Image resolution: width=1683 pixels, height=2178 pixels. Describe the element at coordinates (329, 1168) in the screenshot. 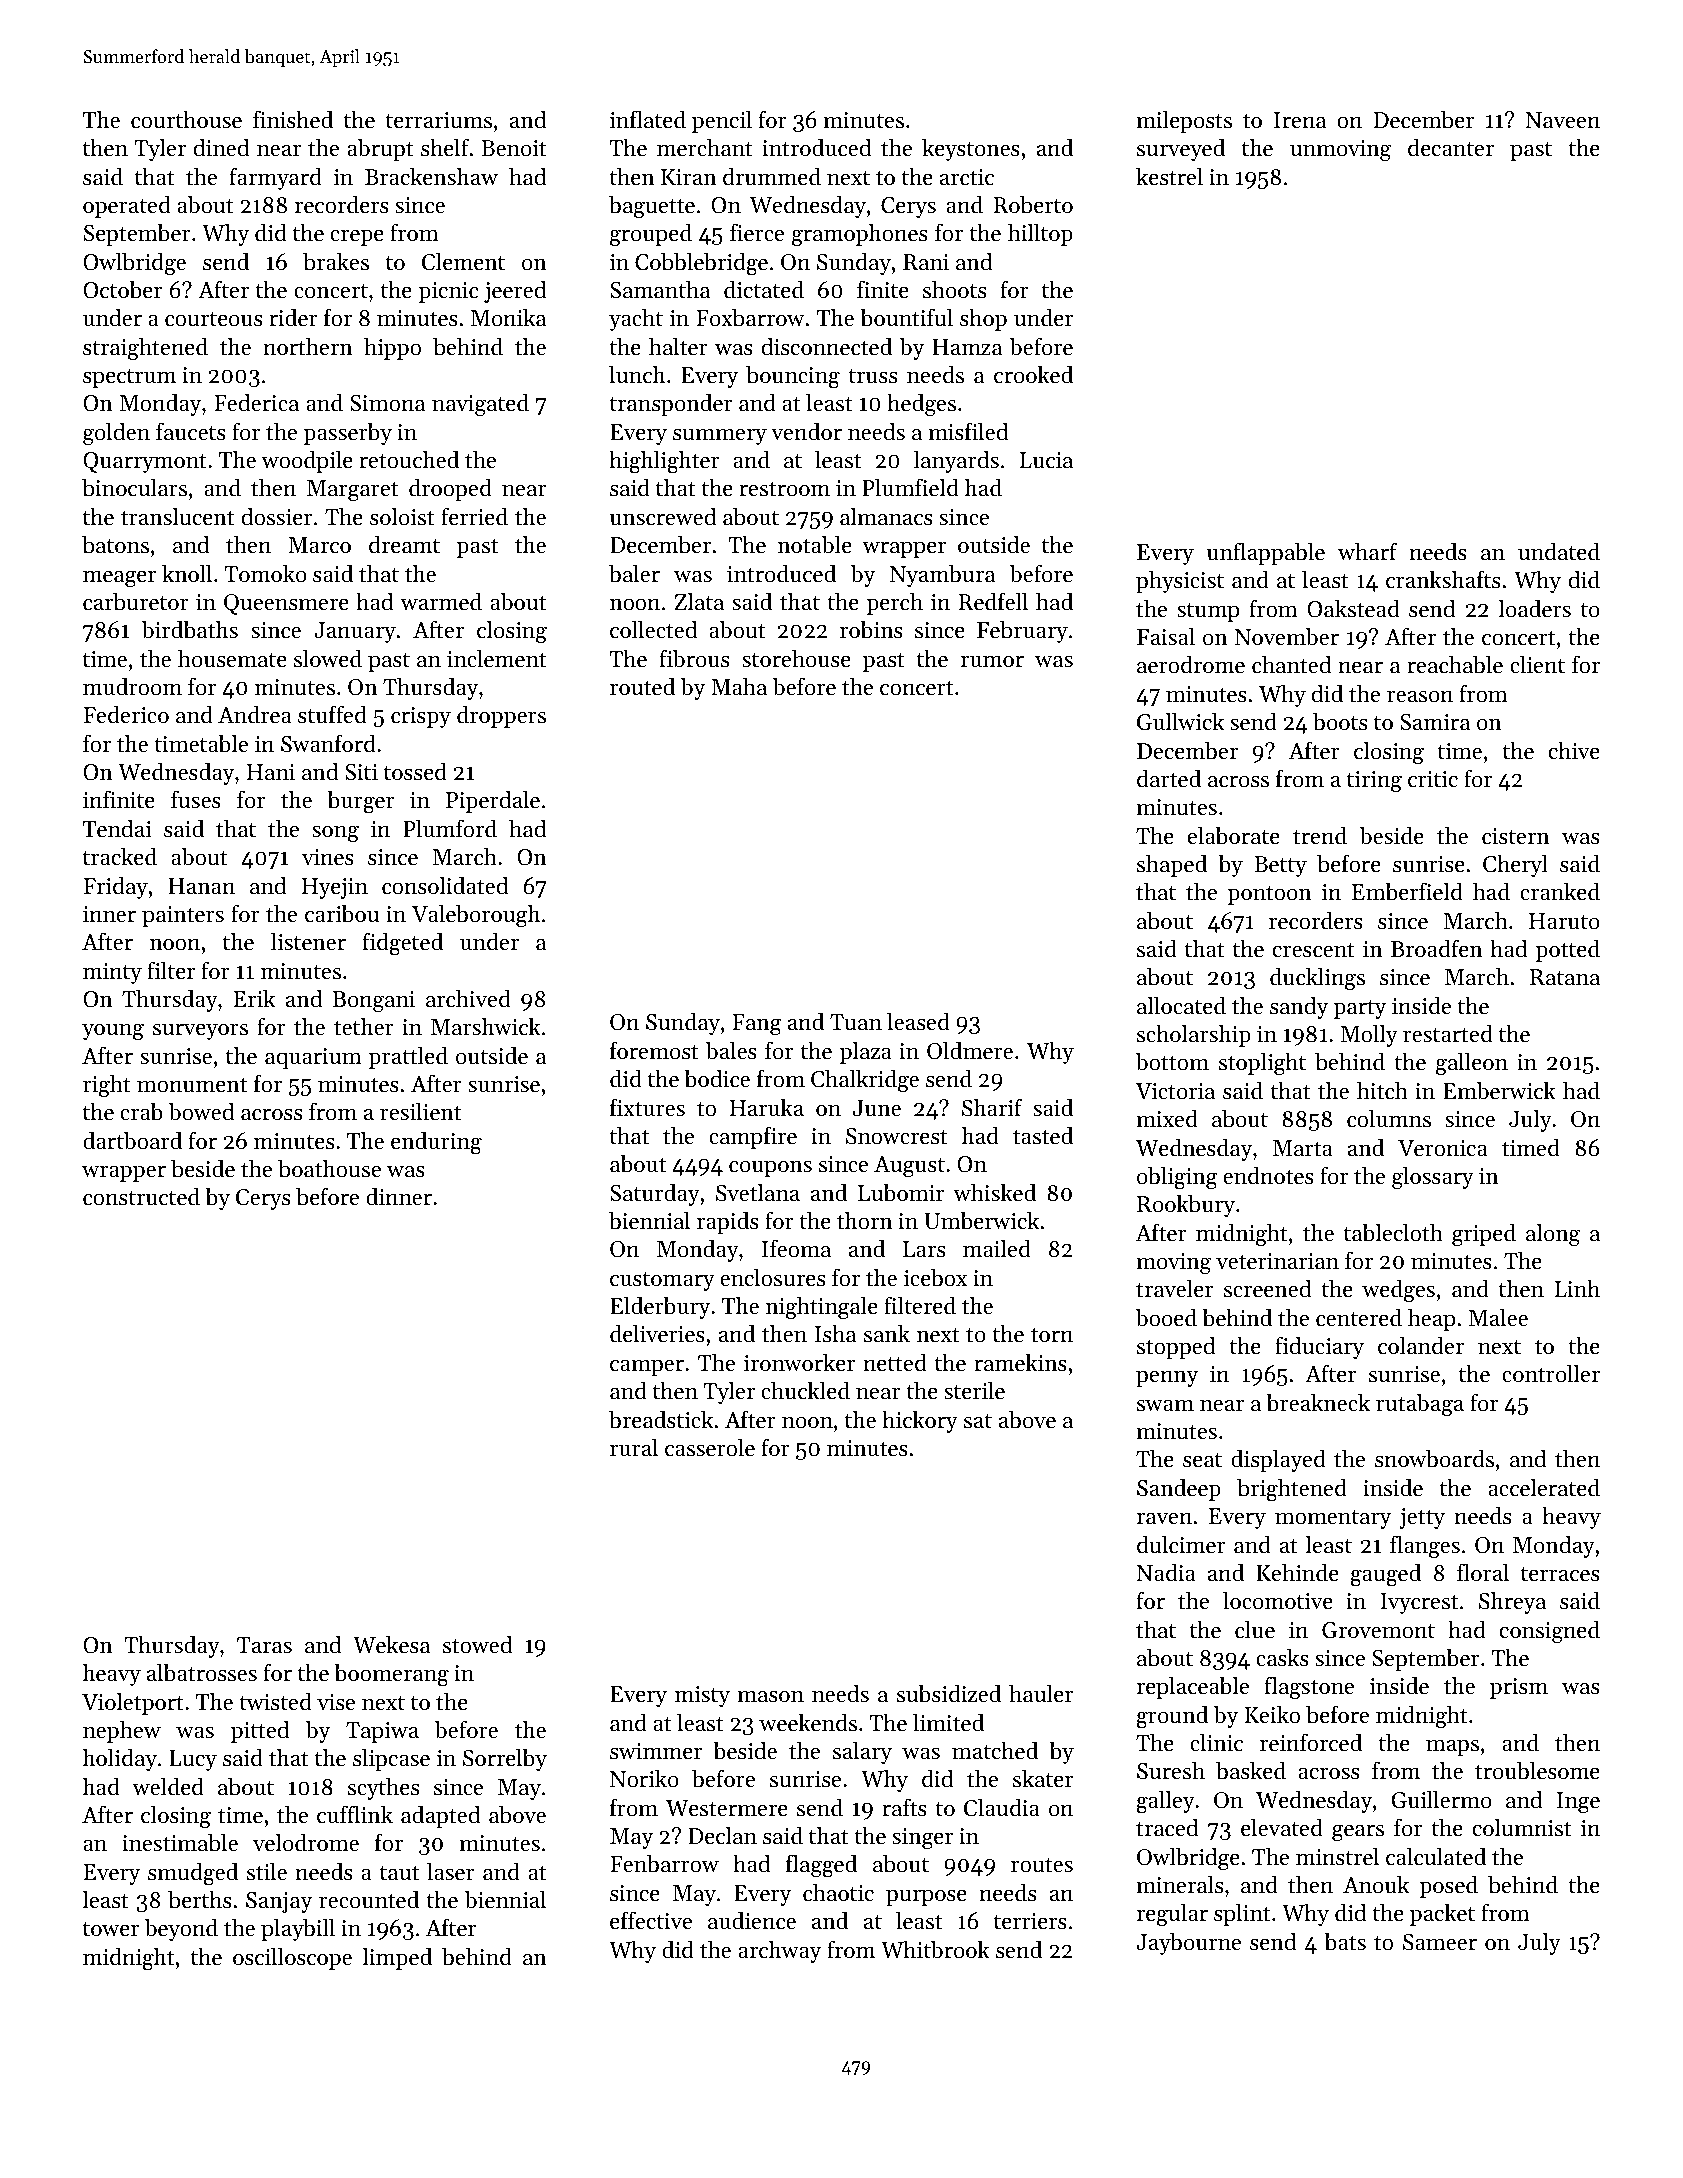

I see `boathouse` at that location.
